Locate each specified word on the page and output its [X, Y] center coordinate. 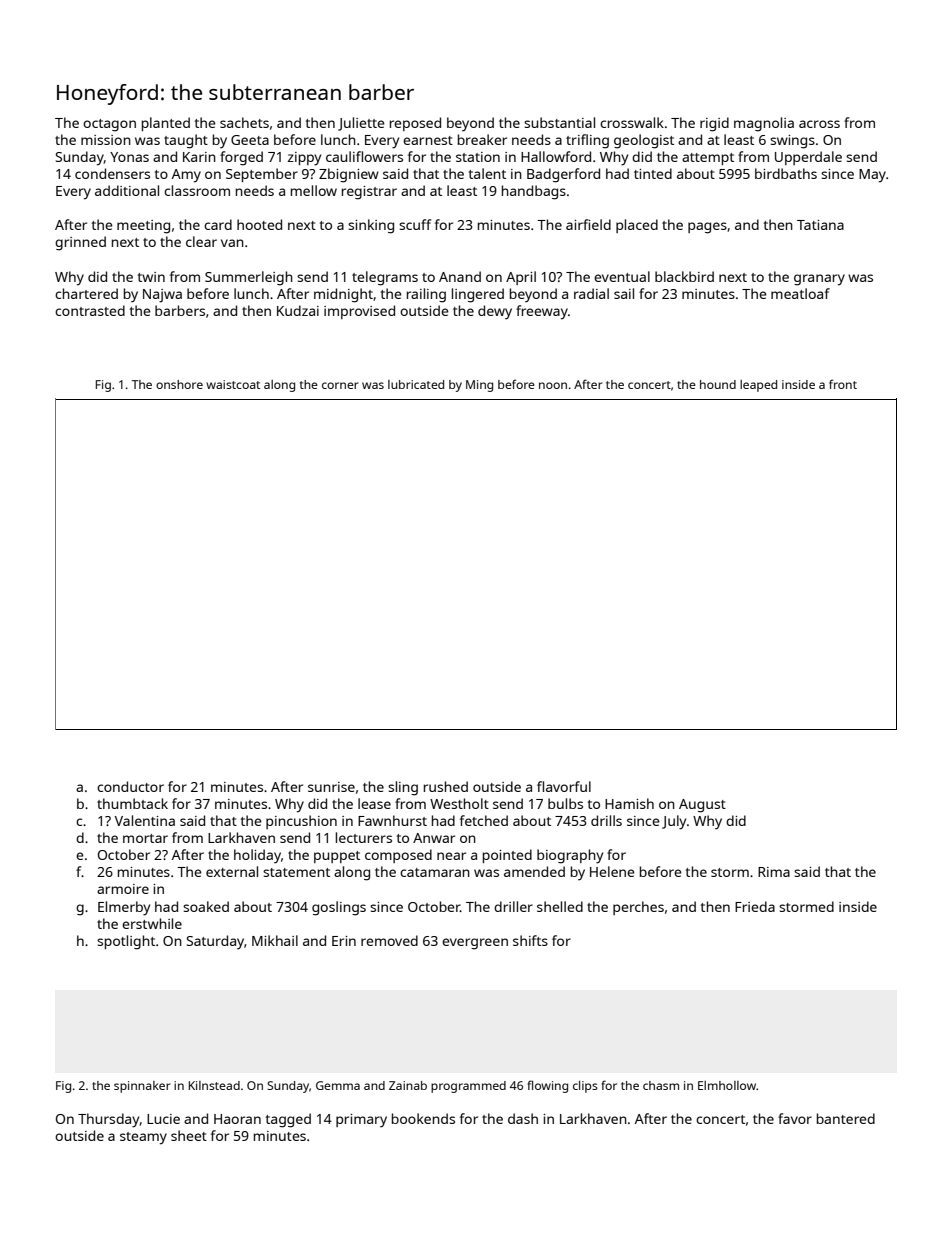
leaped [758, 386]
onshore [179, 384]
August [702, 806]
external [232, 871]
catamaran [435, 872]
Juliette [361, 124]
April [521, 278]
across [819, 124]
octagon [109, 125]
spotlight [126, 942]
